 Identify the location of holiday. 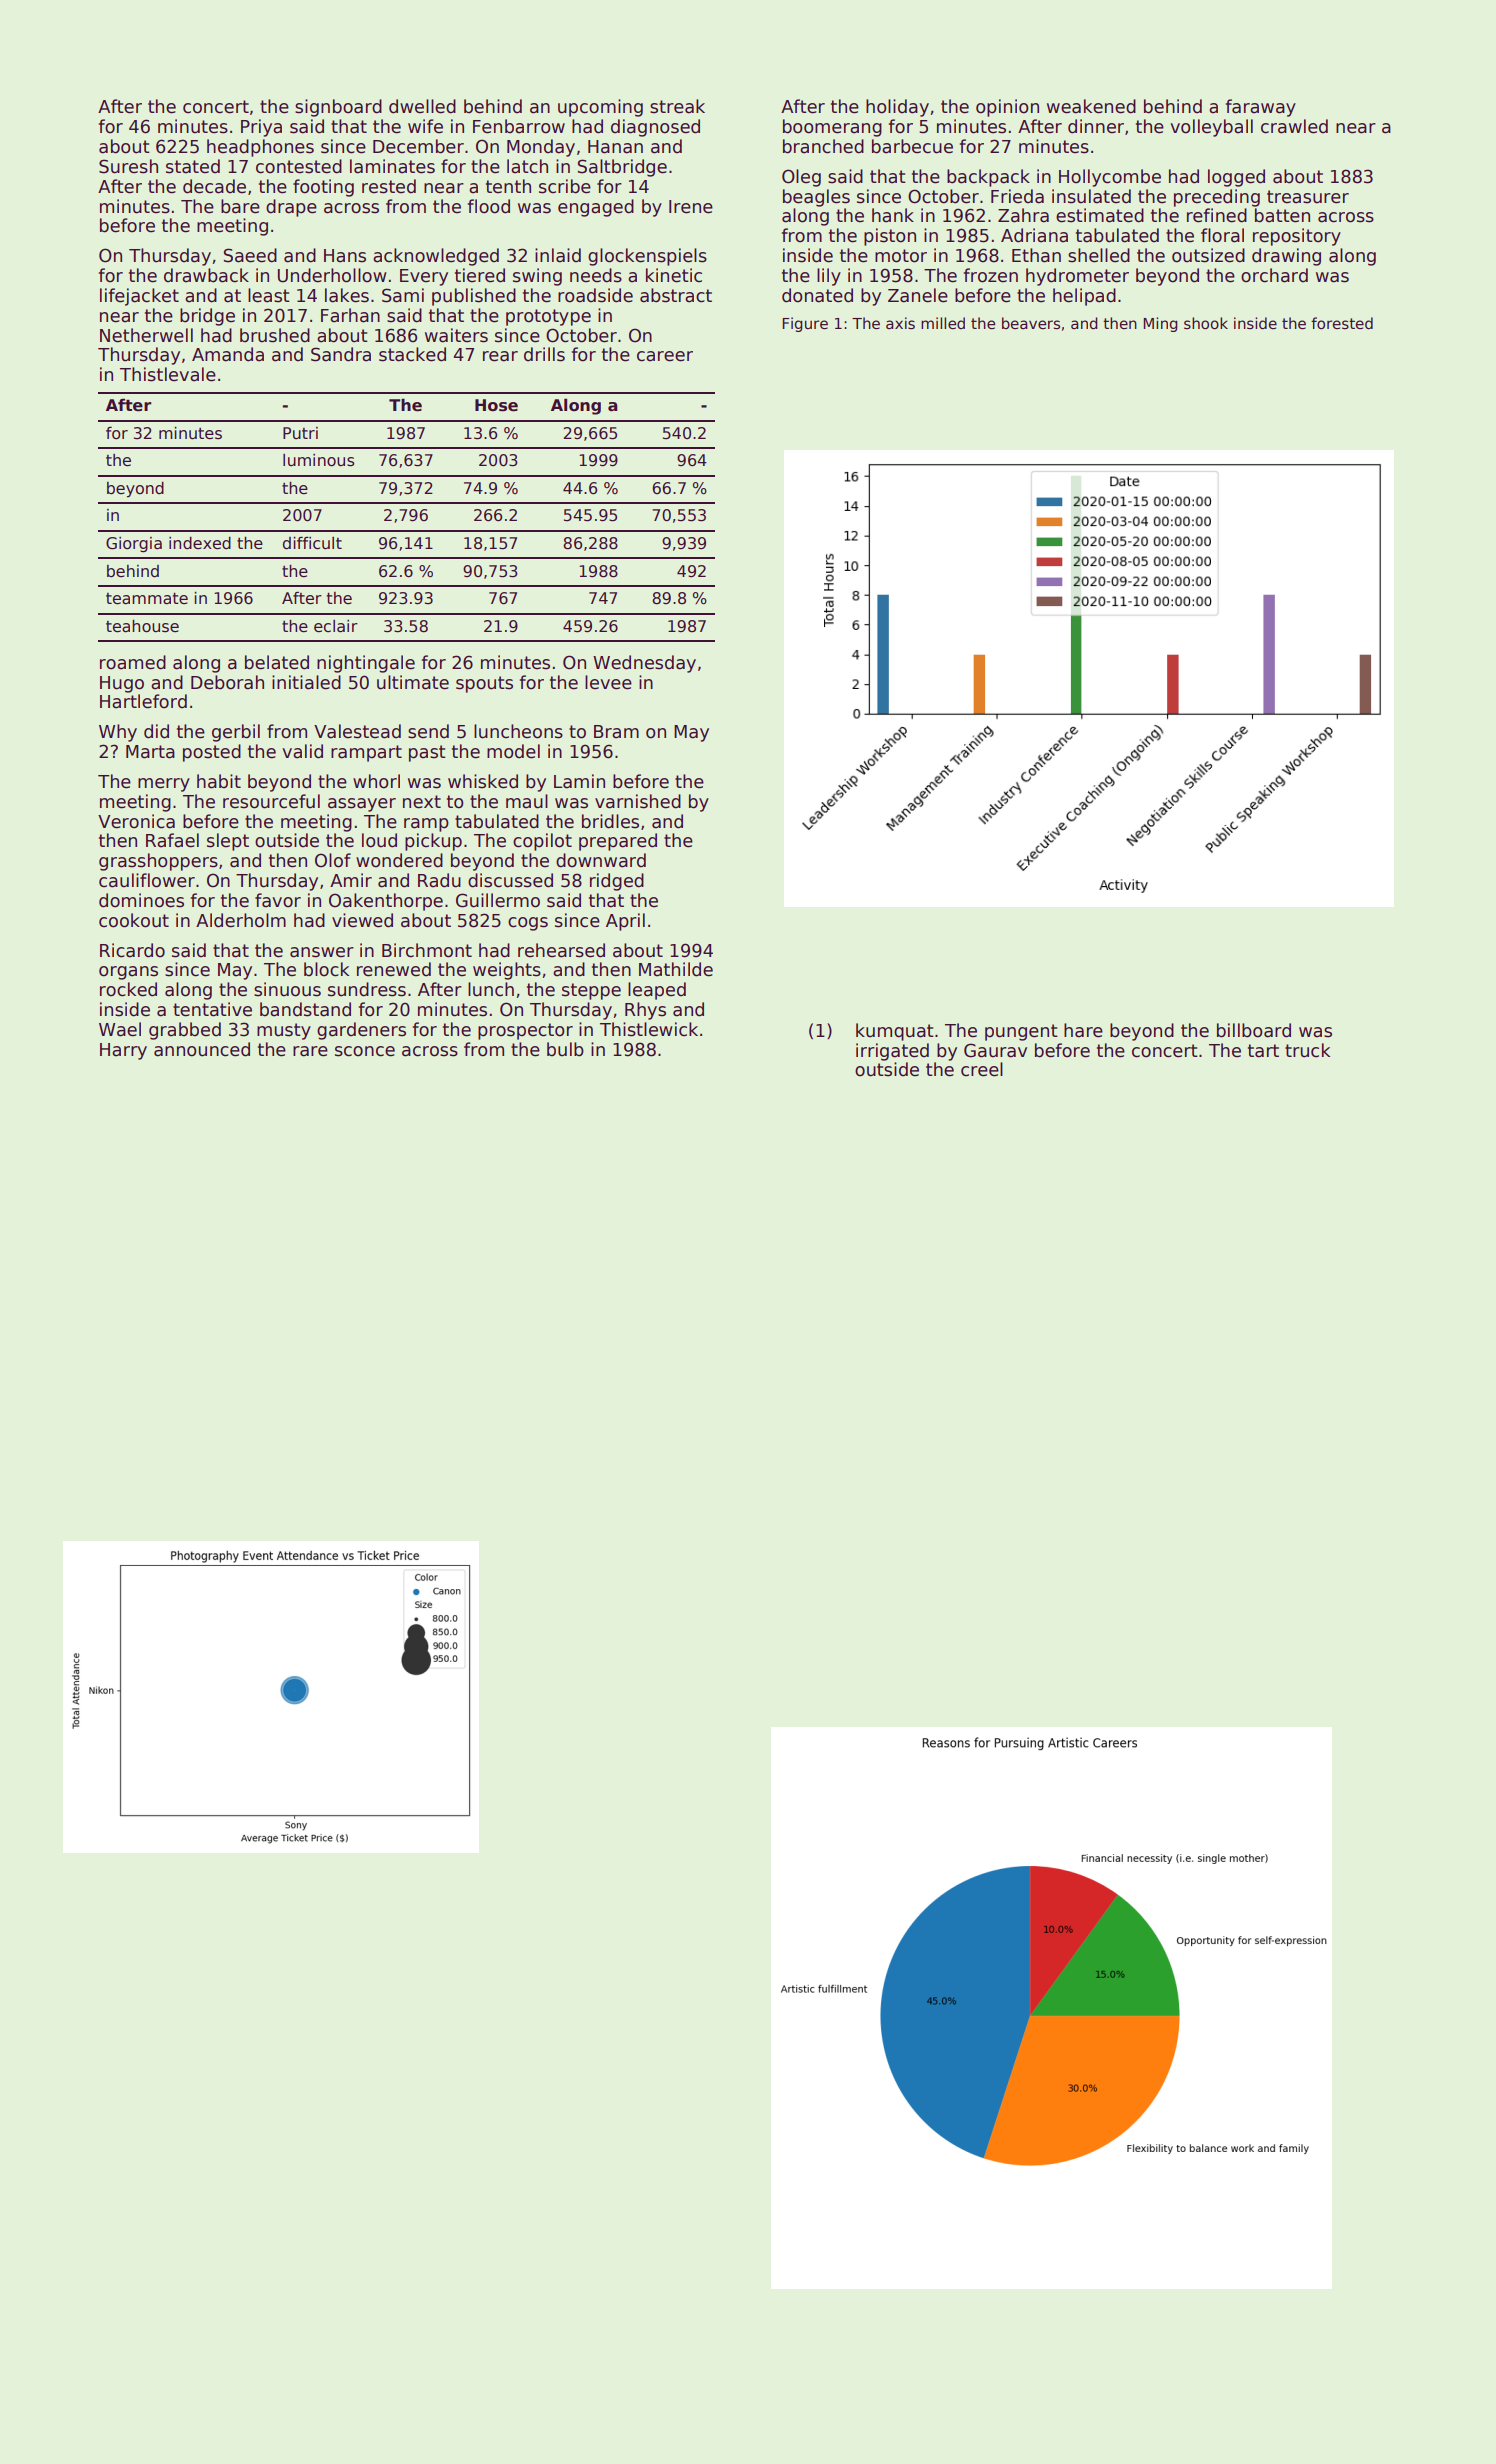
(897, 108).
